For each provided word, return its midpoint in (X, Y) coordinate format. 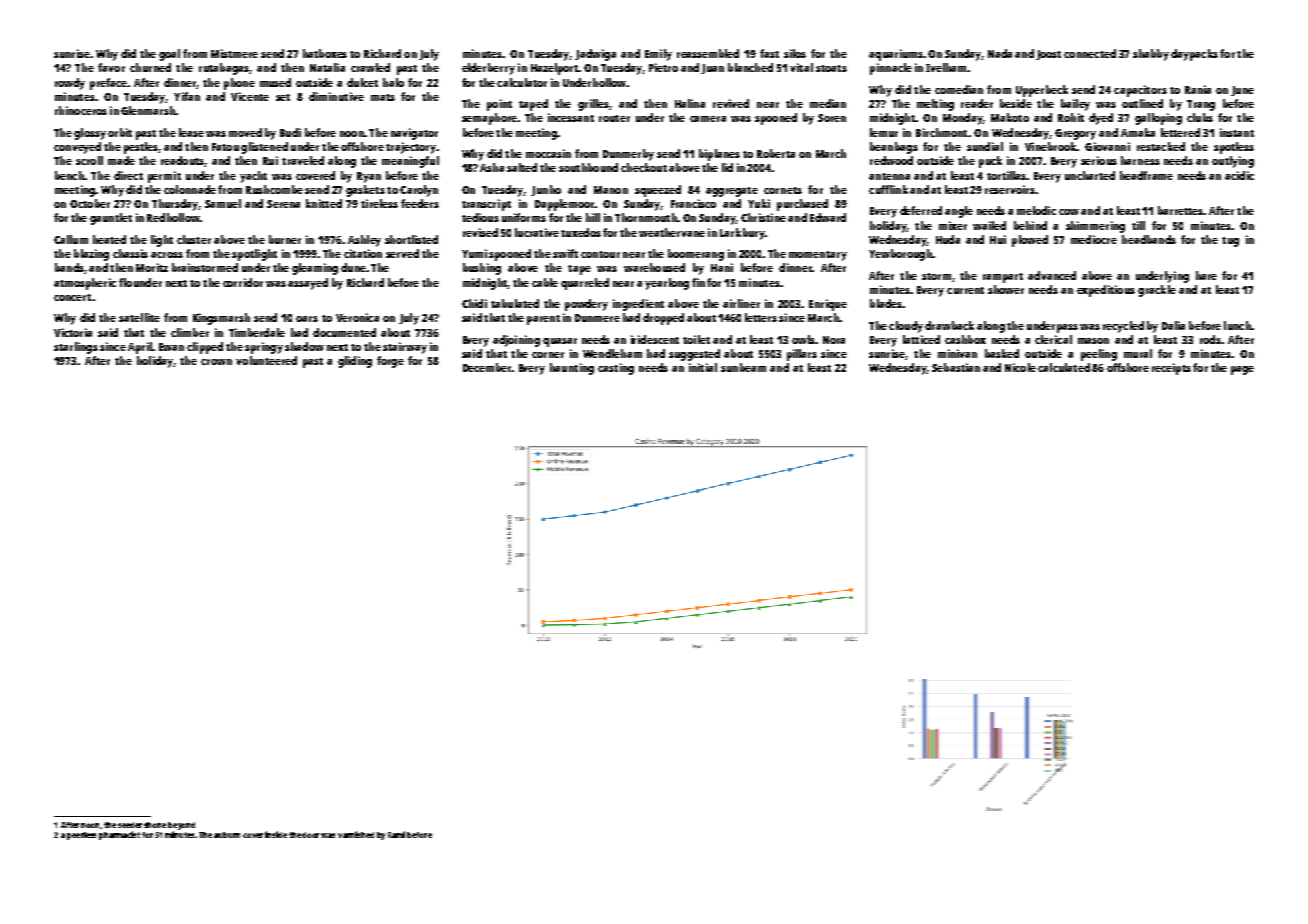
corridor (243, 282)
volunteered (266, 360)
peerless (81, 836)
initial (703, 367)
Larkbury (742, 234)
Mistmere (234, 53)
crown (216, 362)
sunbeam (743, 367)
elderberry (488, 69)
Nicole (1020, 367)
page (1242, 370)
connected (1090, 53)
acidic (1239, 175)
